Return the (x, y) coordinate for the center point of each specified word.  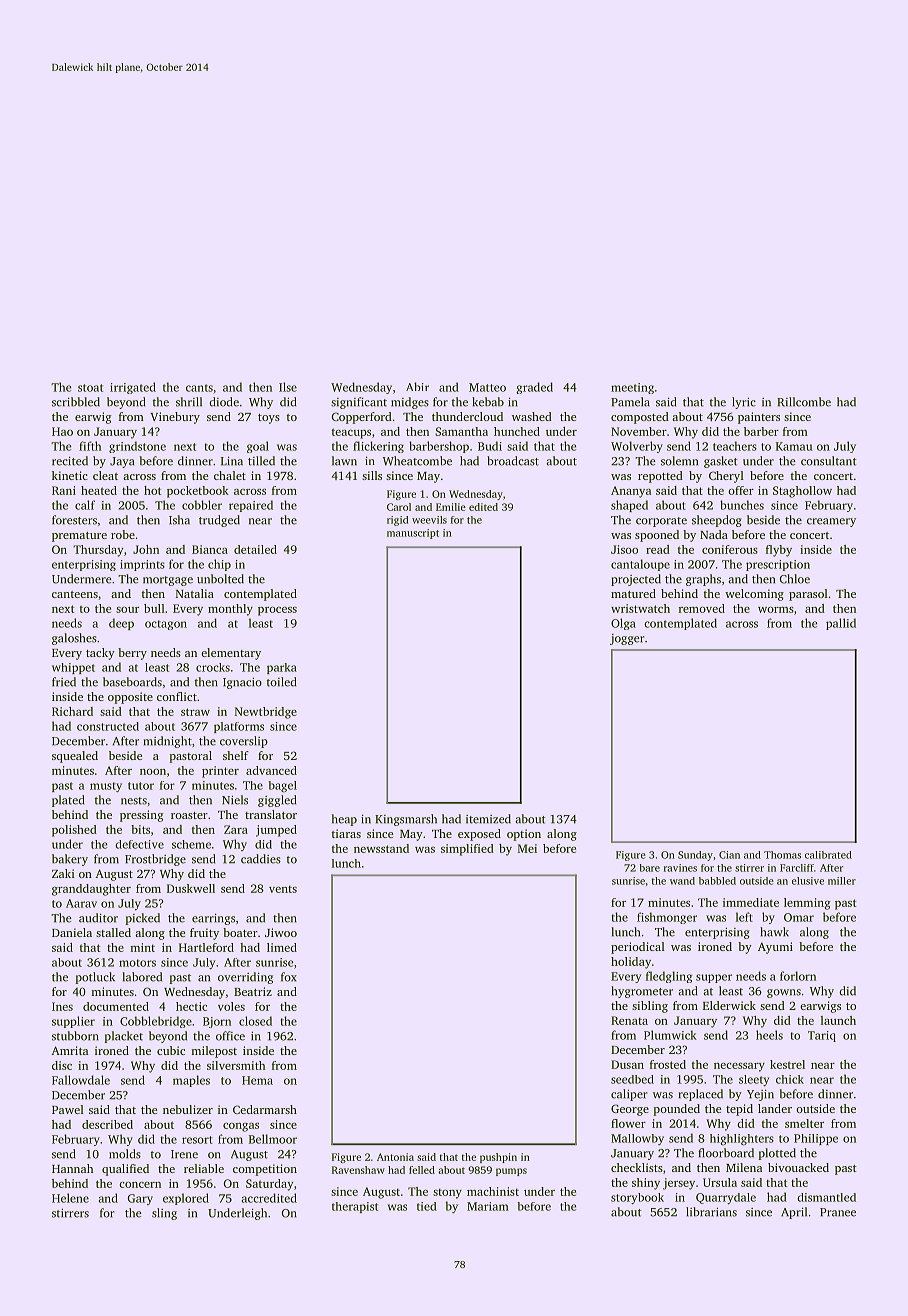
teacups (351, 433)
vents (283, 889)
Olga (623, 624)
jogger (627, 639)
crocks (213, 667)
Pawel (68, 1109)
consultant (829, 461)
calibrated (828, 855)
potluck (95, 978)
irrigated (133, 388)
